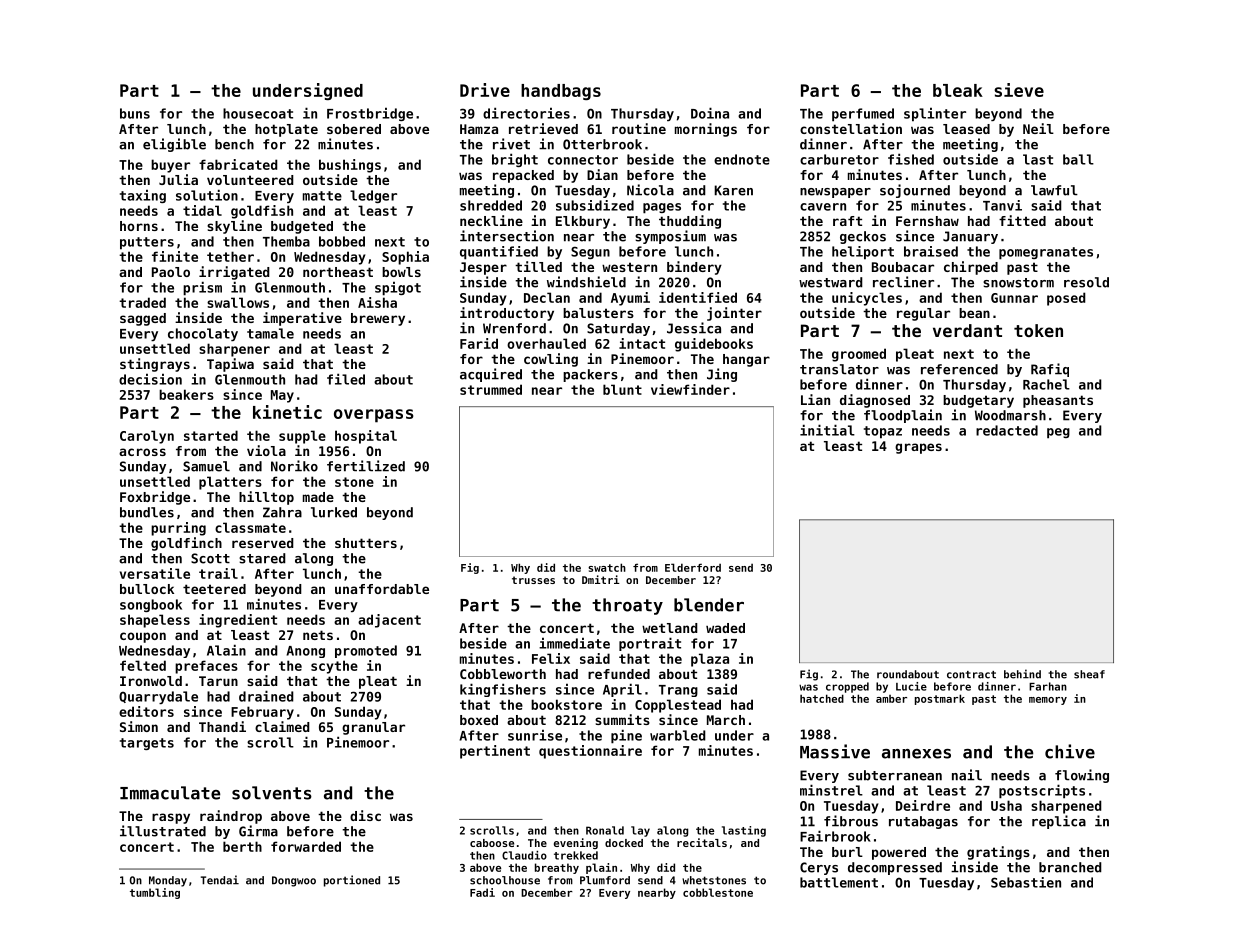 The width and height of the page is (1233, 952). What do you see at coordinates (155, 498) in the page?
I see `Foxbridge` at bounding box center [155, 498].
